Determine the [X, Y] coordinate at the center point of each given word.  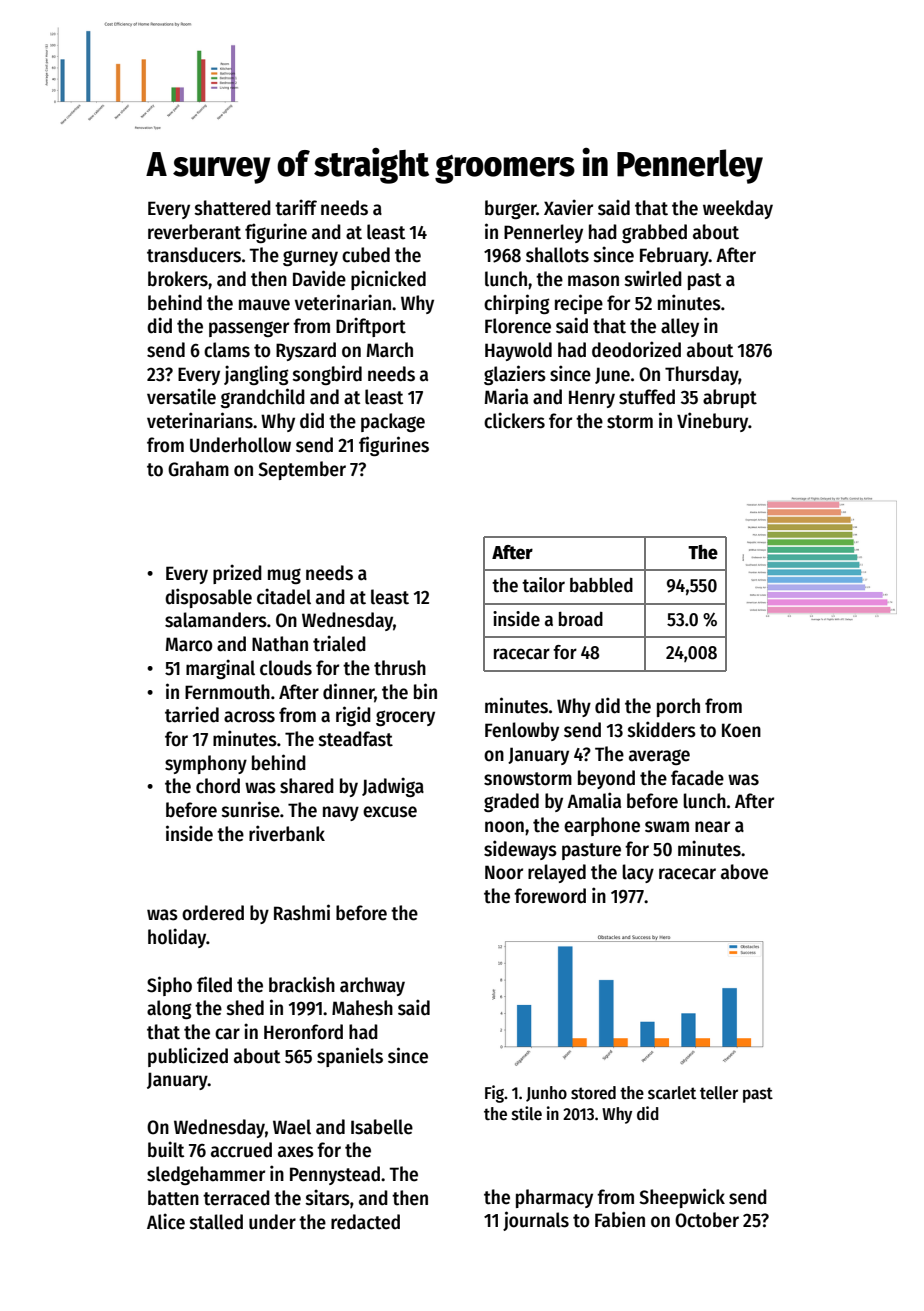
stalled [216, 1222]
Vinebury [712, 422]
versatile [181, 396]
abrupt [730, 398]
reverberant [194, 232]
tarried [192, 714]
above [744, 872]
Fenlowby [522, 731]
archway [372, 986]
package [393, 422]
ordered [213, 913]
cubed [366, 255]
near [712, 827]
